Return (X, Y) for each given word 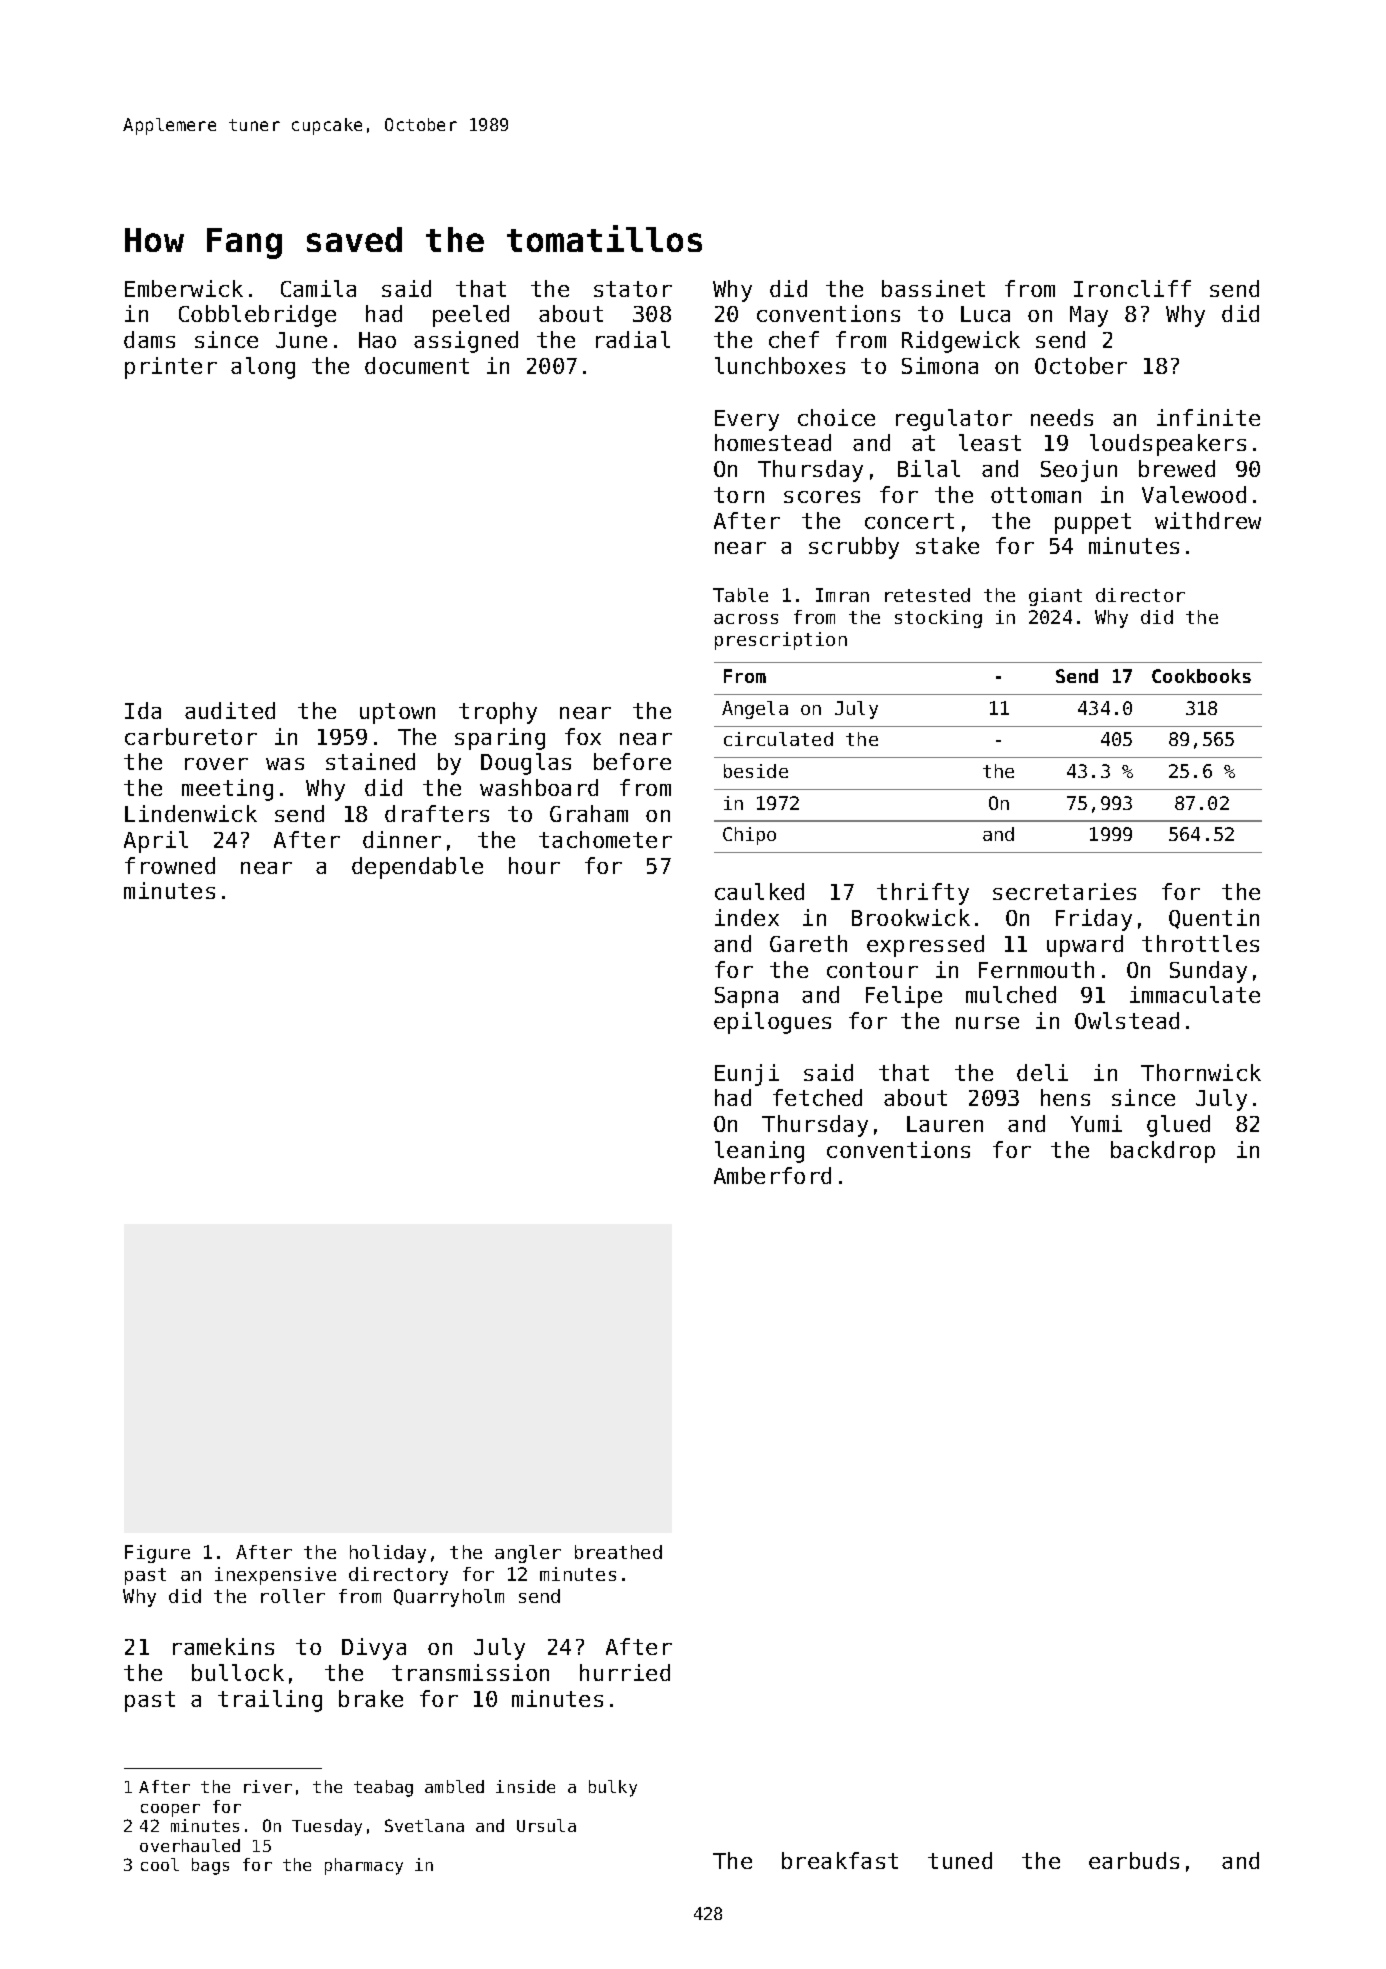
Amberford (772, 1175)
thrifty (923, 894)
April (156, 842)
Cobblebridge (257, 316)
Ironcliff (1132, 288)
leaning (759, 1152)
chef (794, 339)
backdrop (1163, 1152)
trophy (498, 713)
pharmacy (364, 1866)
